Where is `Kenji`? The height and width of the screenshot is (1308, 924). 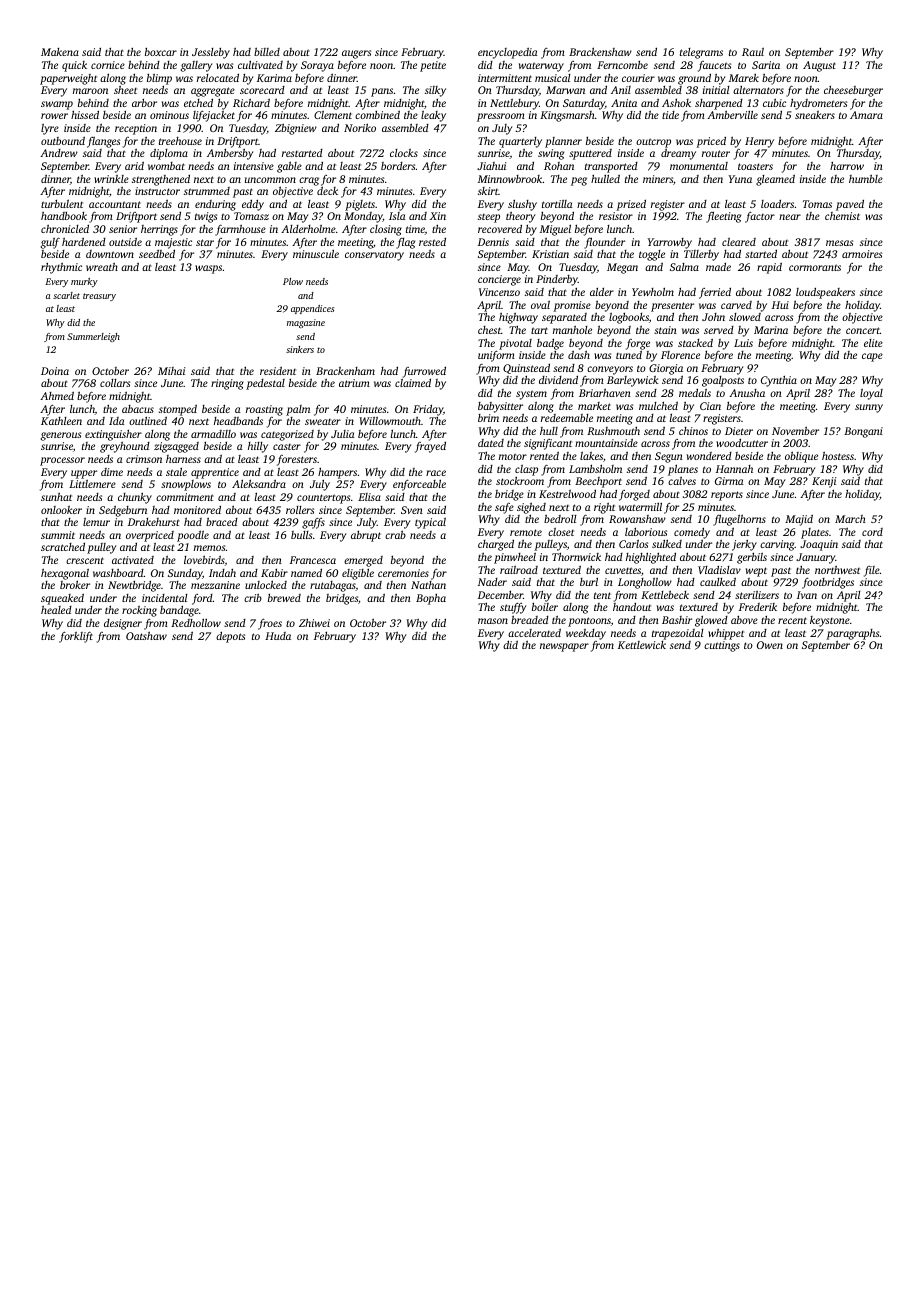
Kenji is located at coordinates (824, 482).
